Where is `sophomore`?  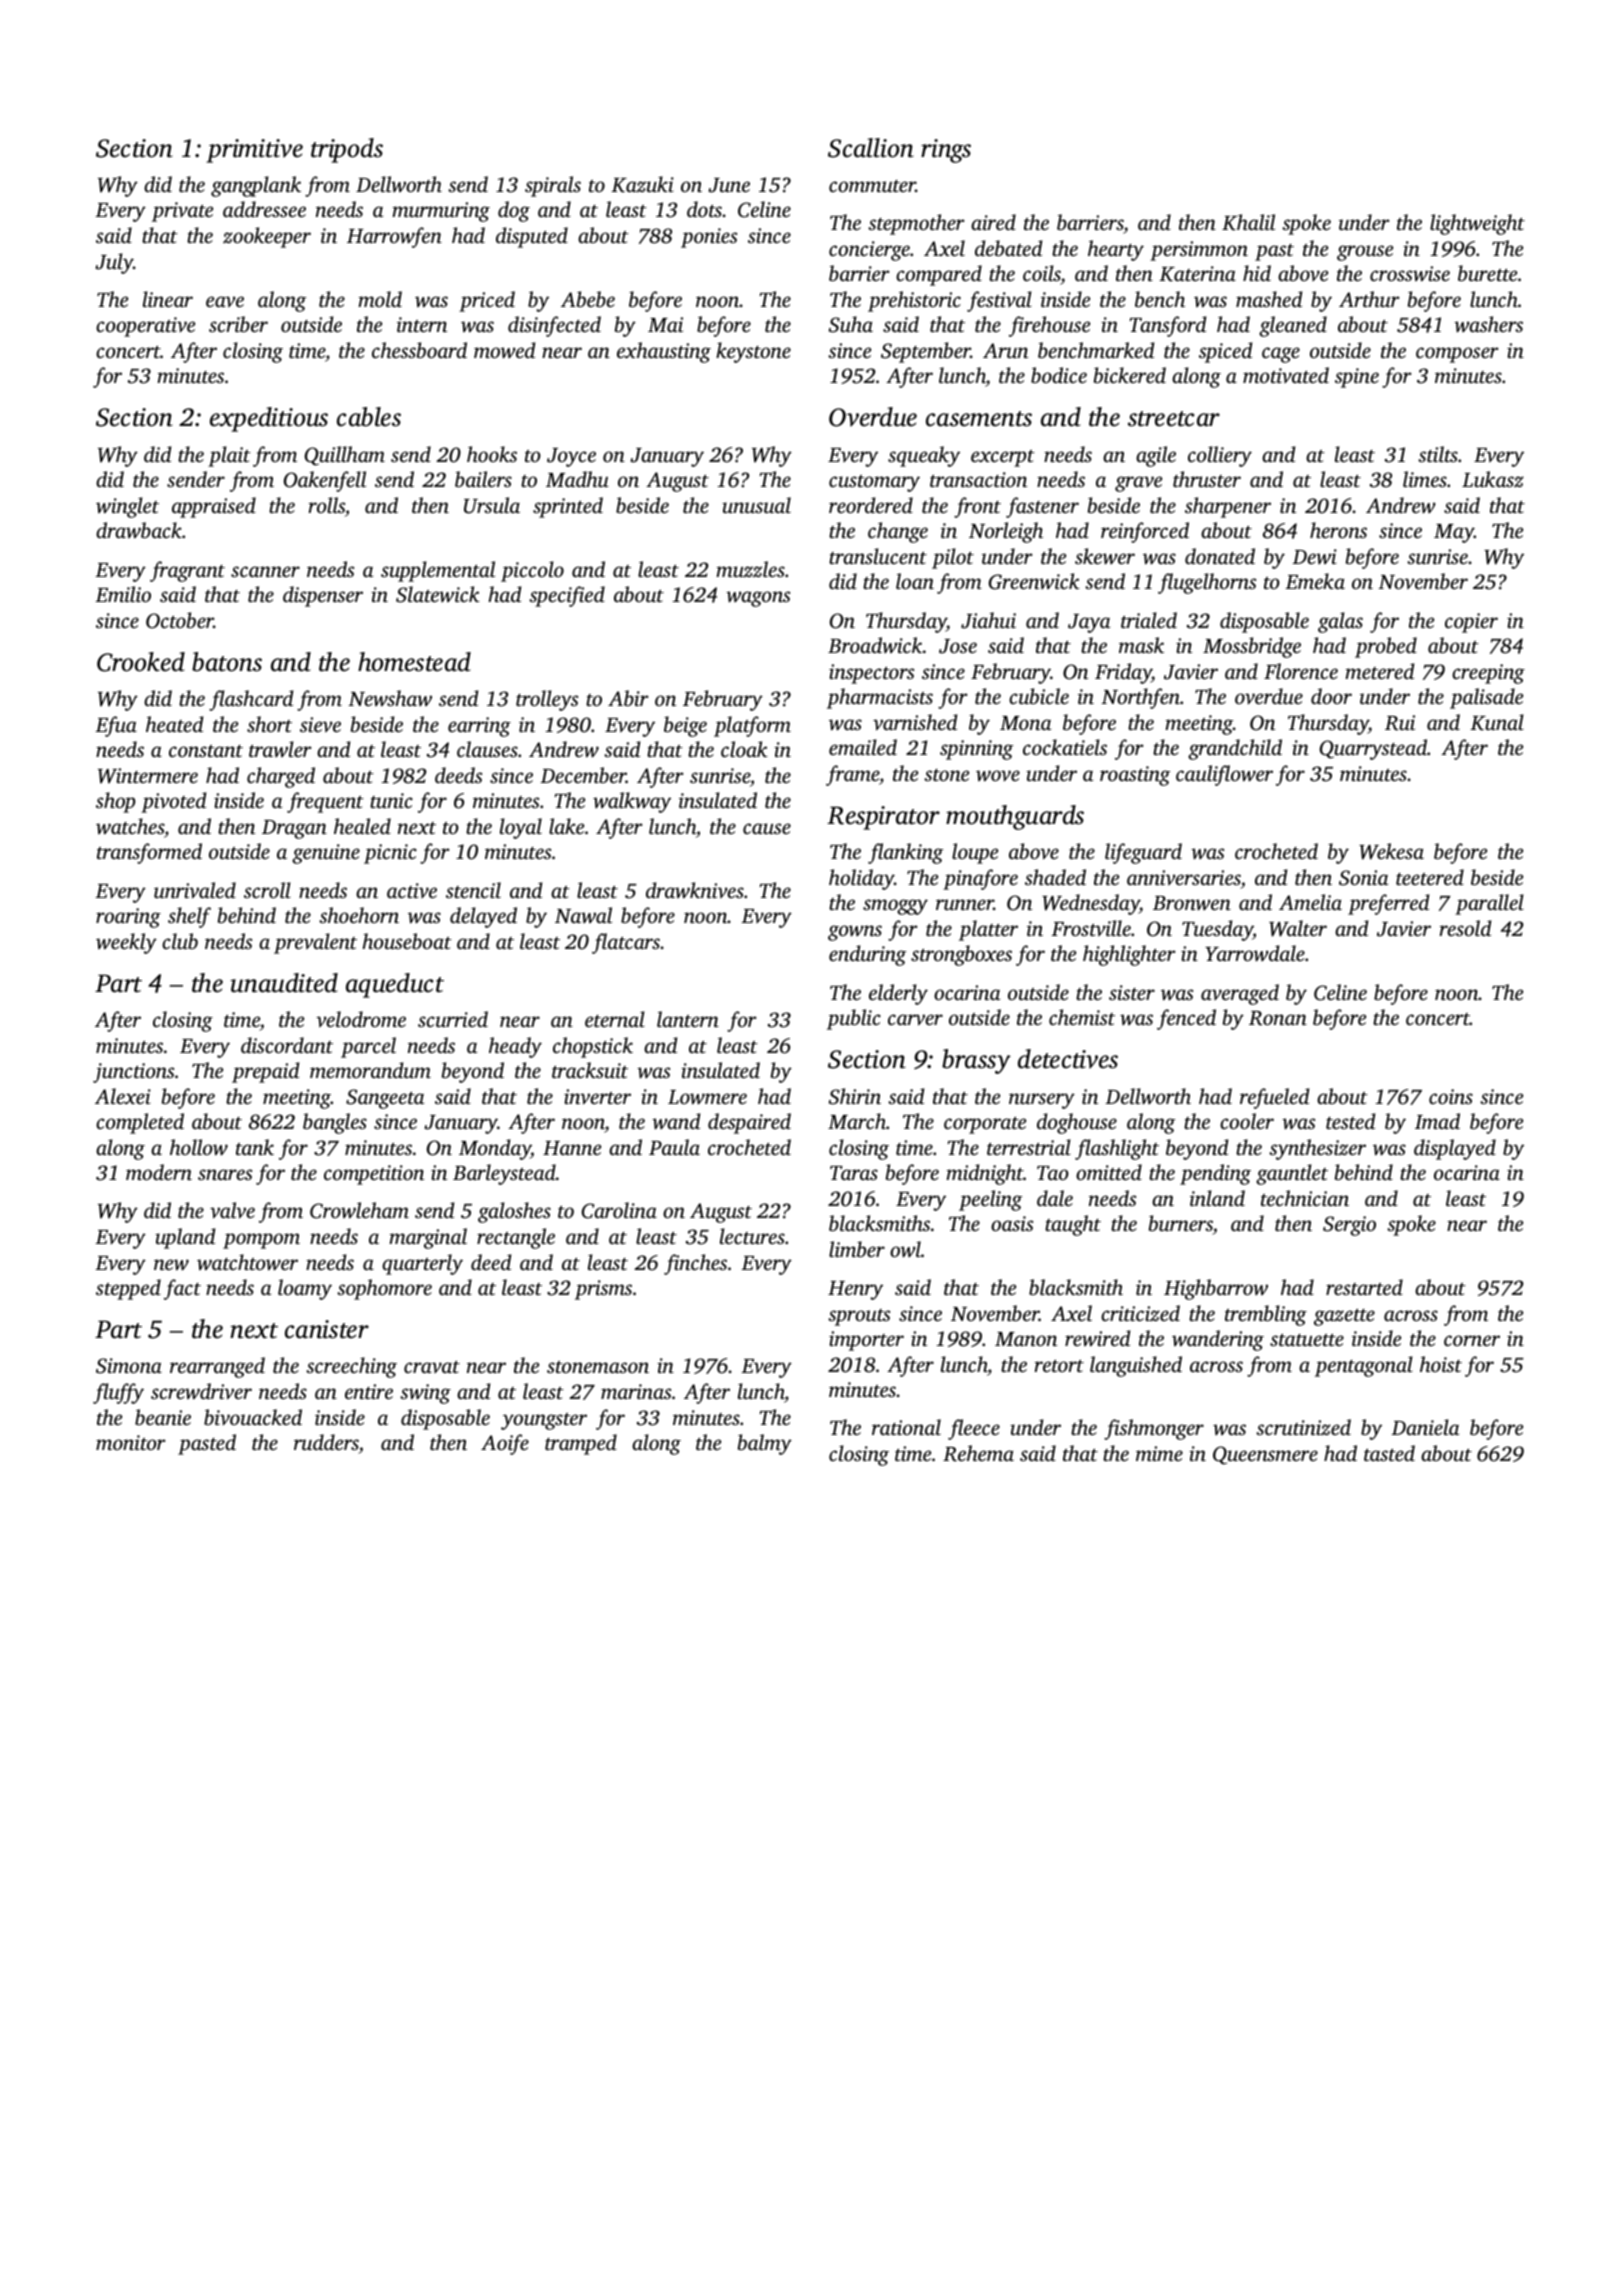
sophomore is located at coordinates (384, 1289).
